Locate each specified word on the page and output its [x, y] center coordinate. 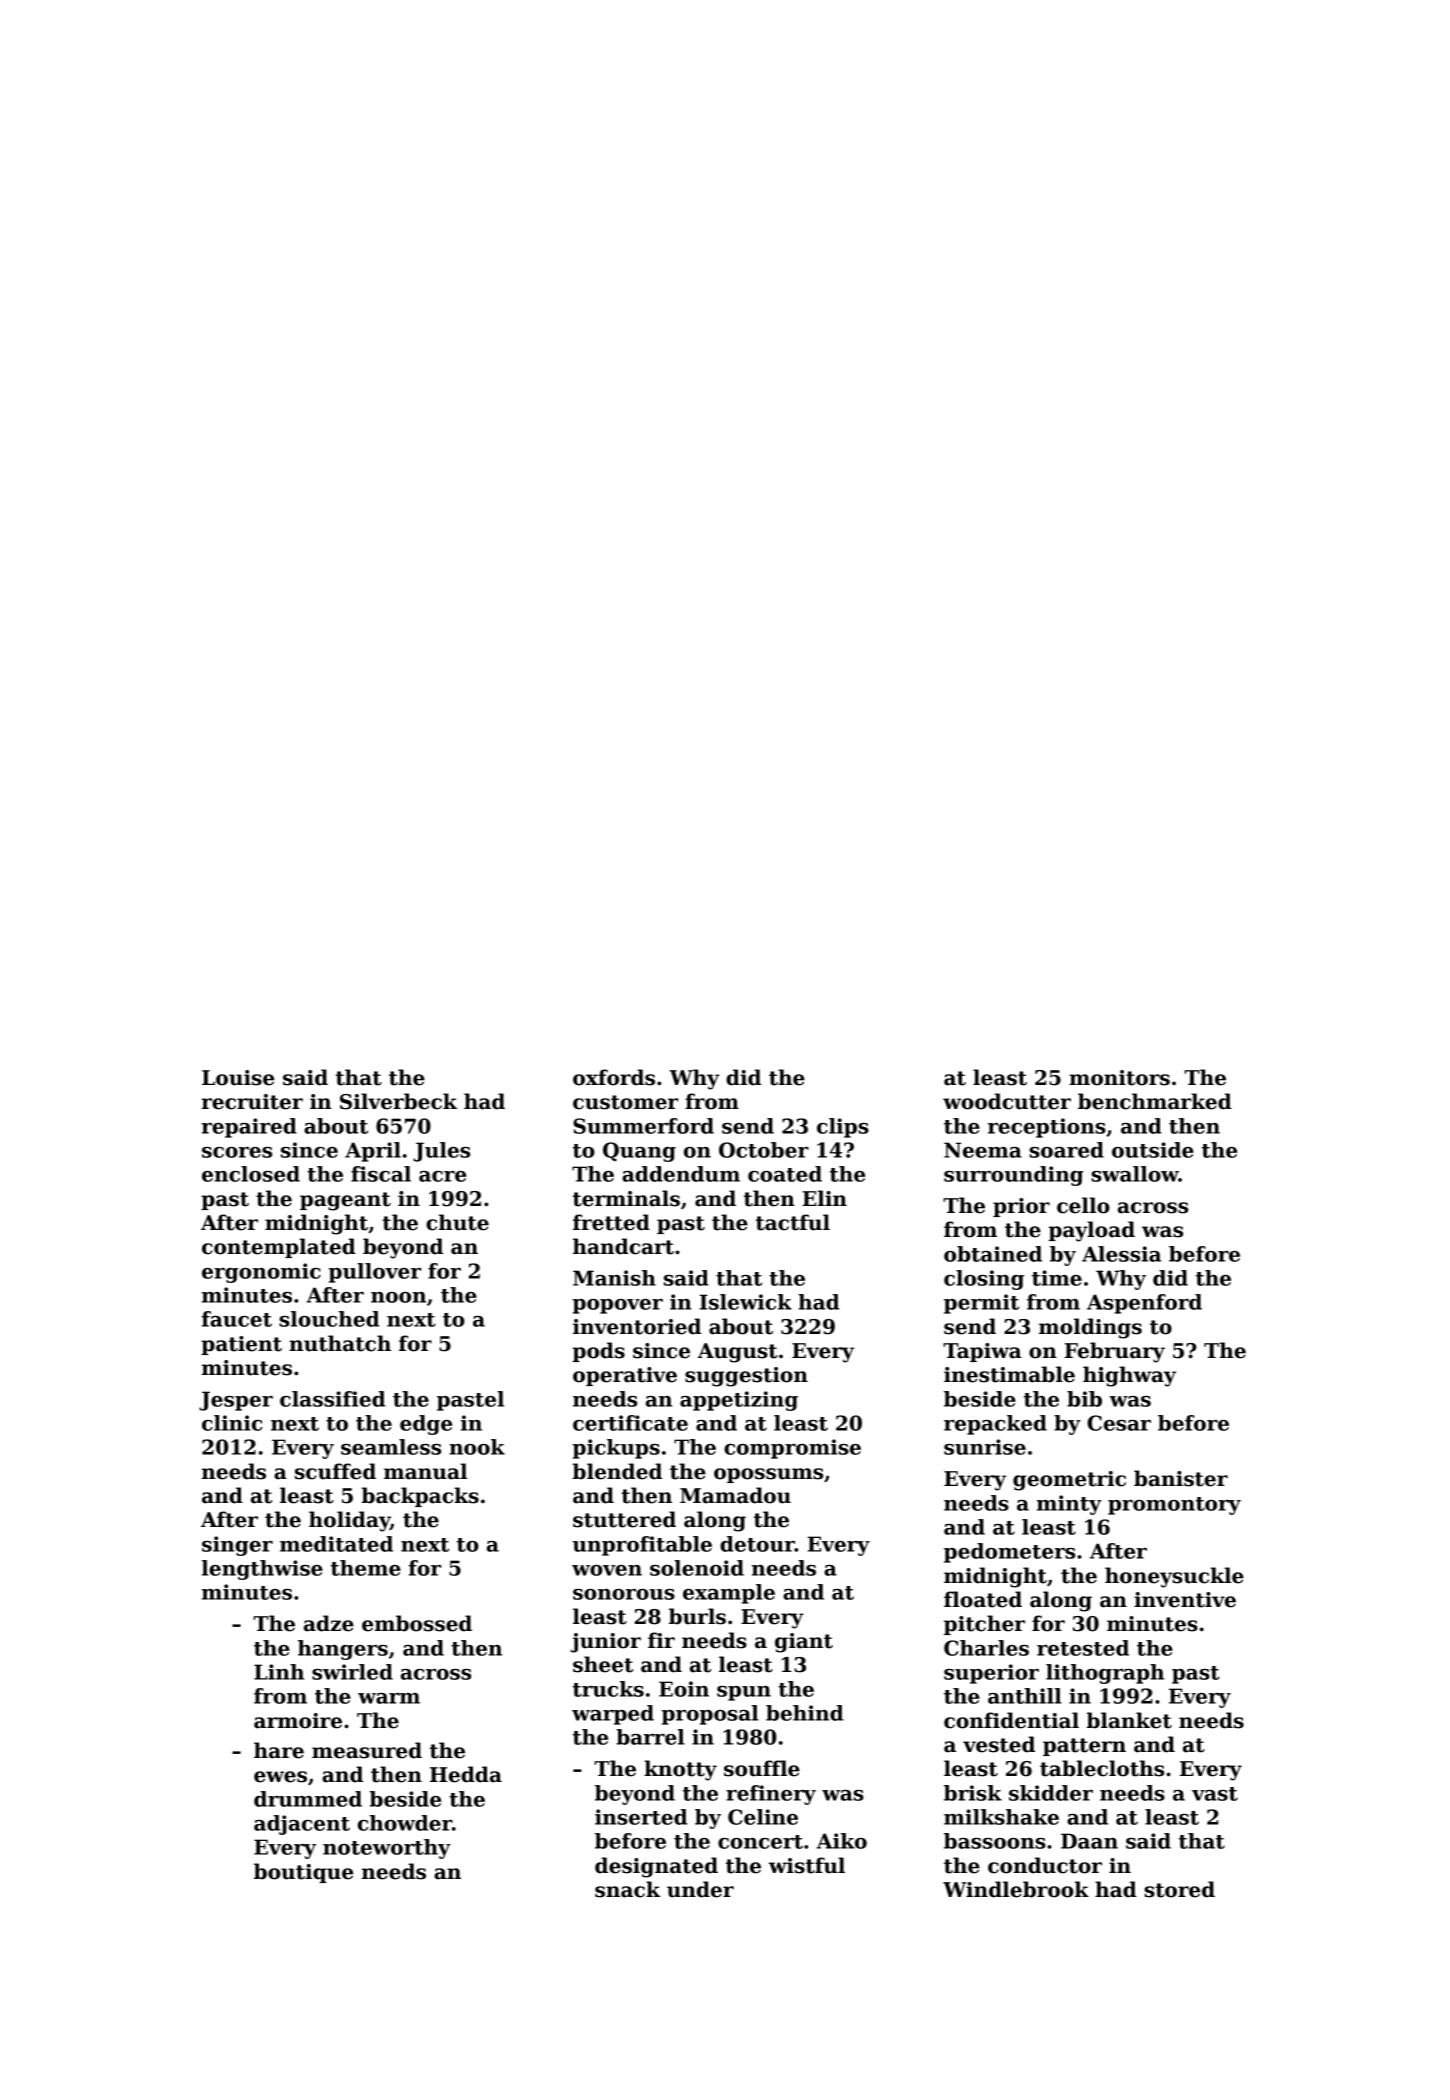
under [700, 1889]
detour [757, 1544]
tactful [793, 1222]
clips [843, 1128]
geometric [1069, 1481]
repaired [249, 1128]
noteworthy [387, 1849]
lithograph [1105, 1674]
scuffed [335, 1471]
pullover [375, 1273]
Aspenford [1144, 1304]
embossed [417, 1623]
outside [1153, 1150]
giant [804, 1643]
